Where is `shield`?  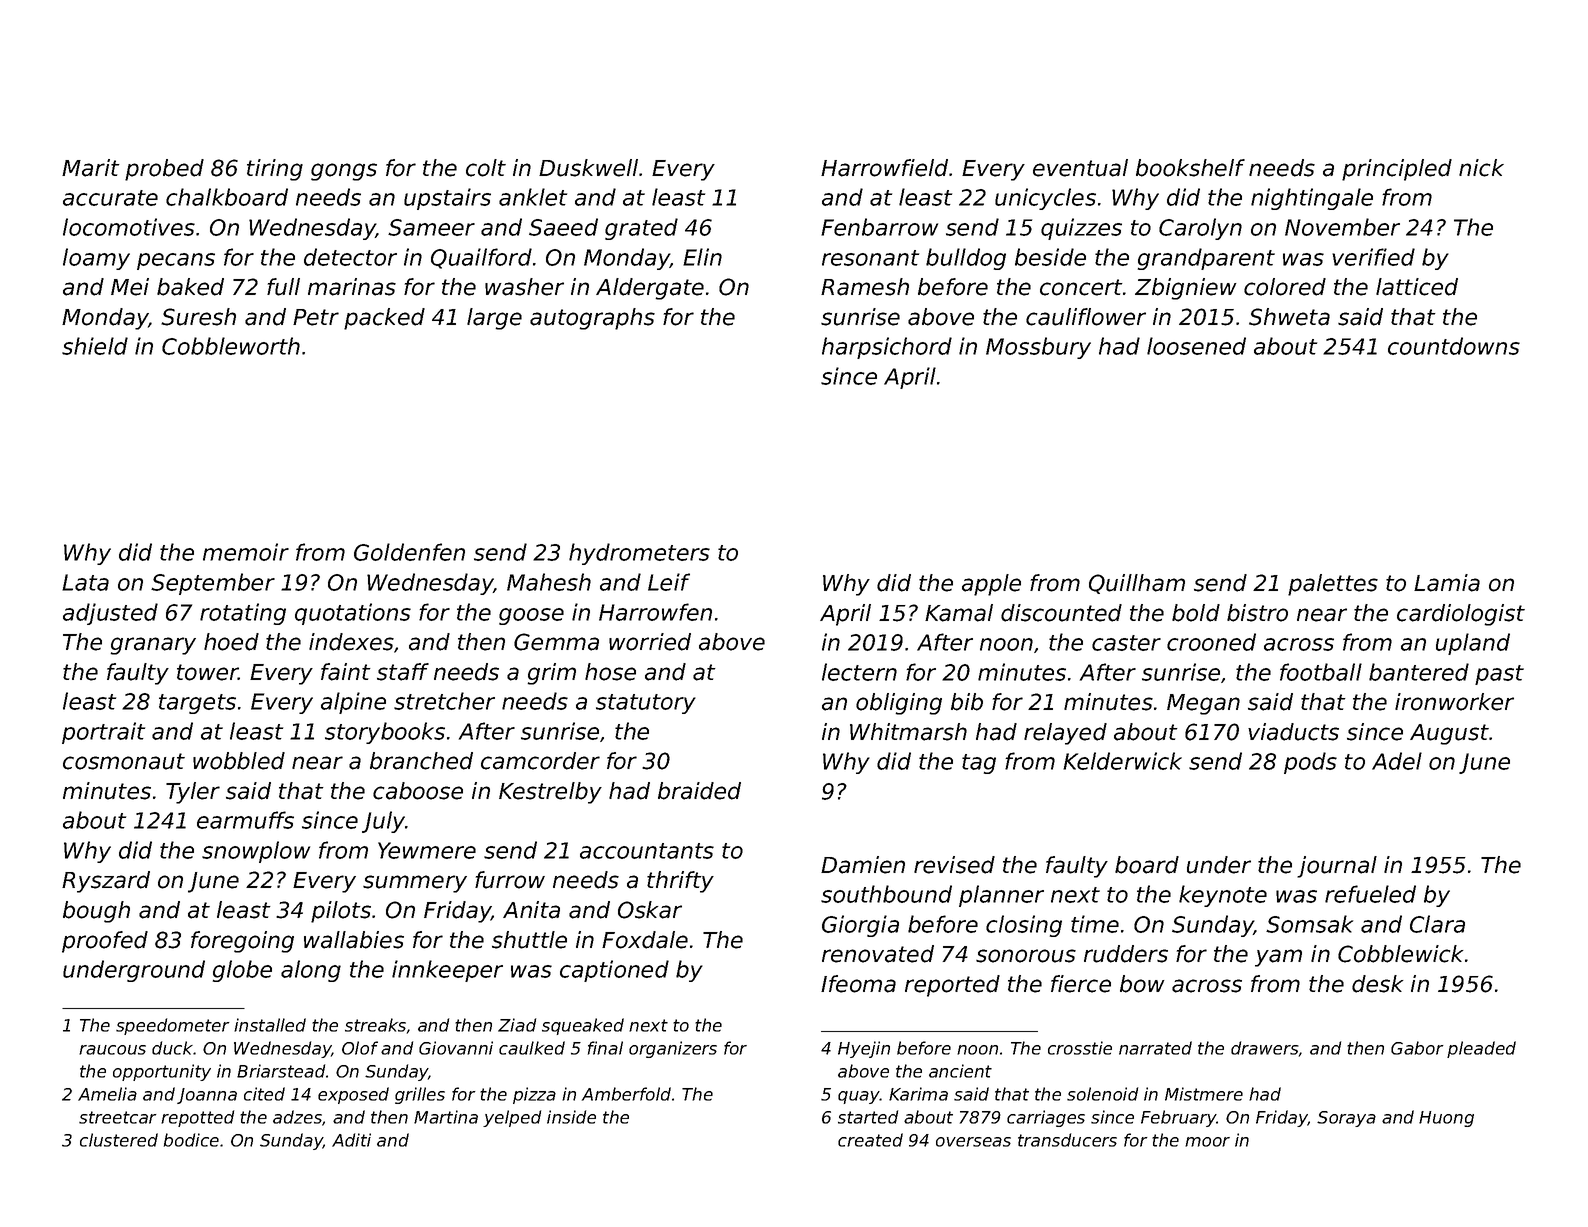
shield is located at coordinates (95, 346).
